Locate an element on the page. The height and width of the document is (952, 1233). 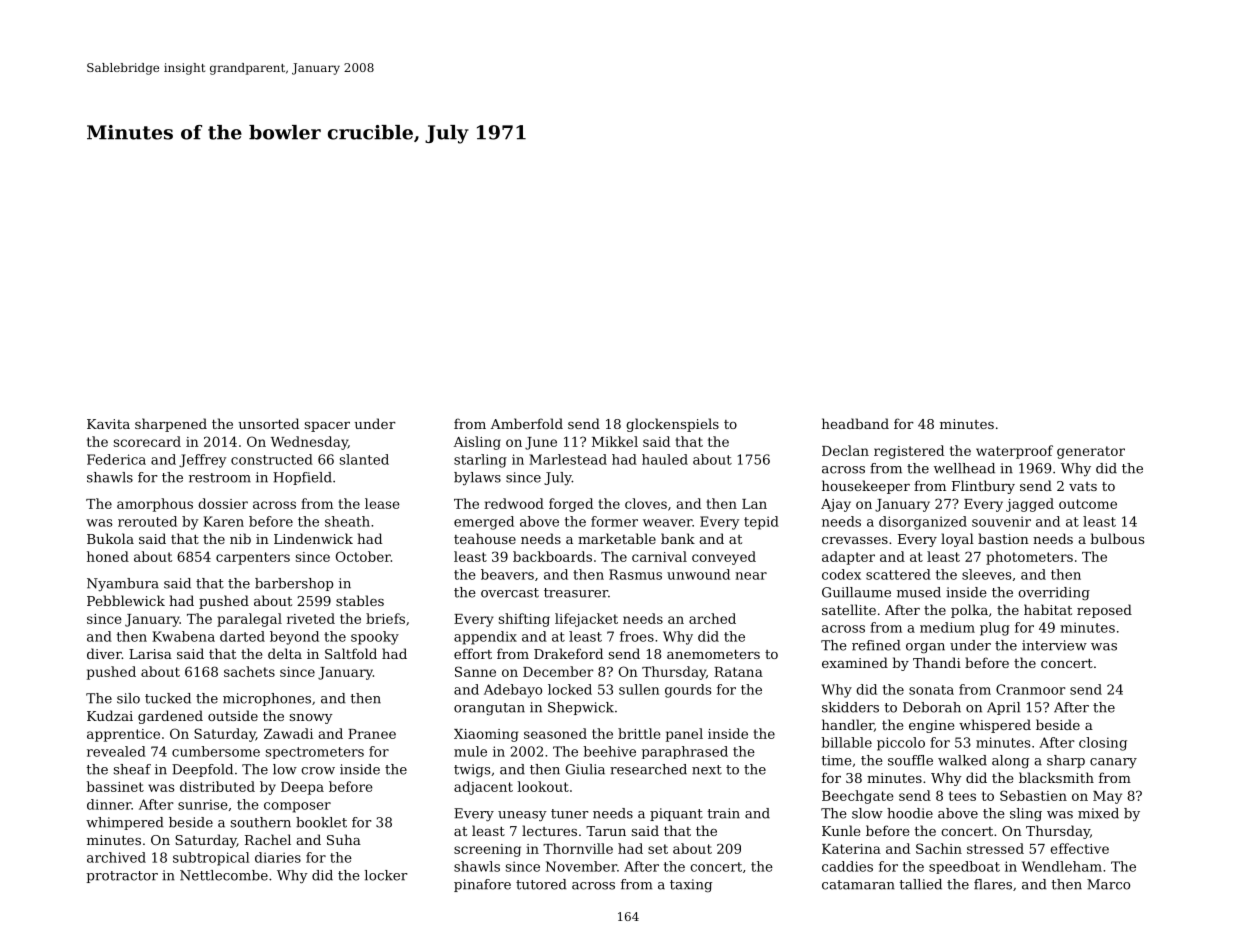
apprentice is located at coordinates (123, 735).
